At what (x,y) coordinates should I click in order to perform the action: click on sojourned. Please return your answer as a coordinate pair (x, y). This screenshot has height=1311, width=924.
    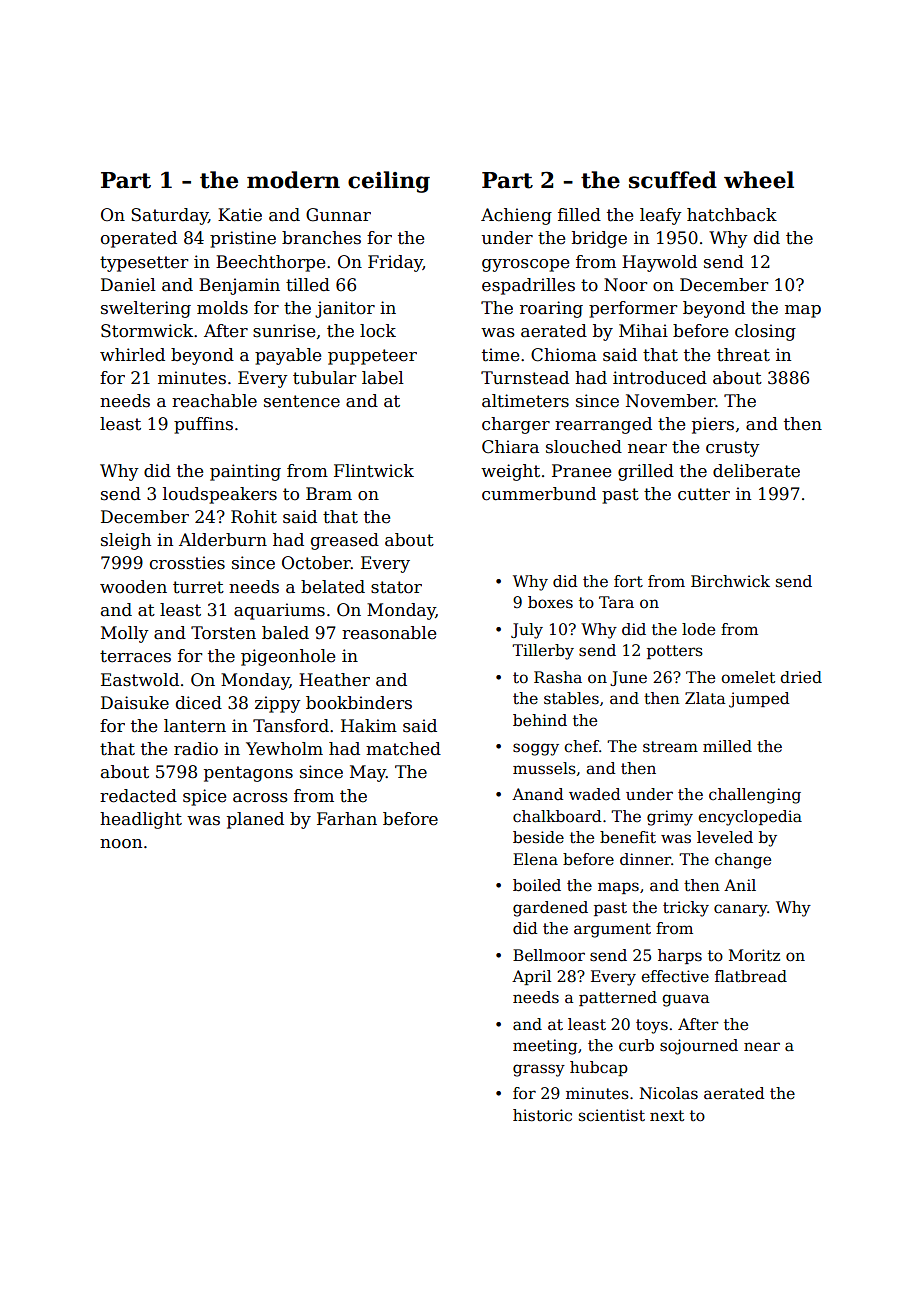
    Looking at the image, I should click on (699, 1047).
